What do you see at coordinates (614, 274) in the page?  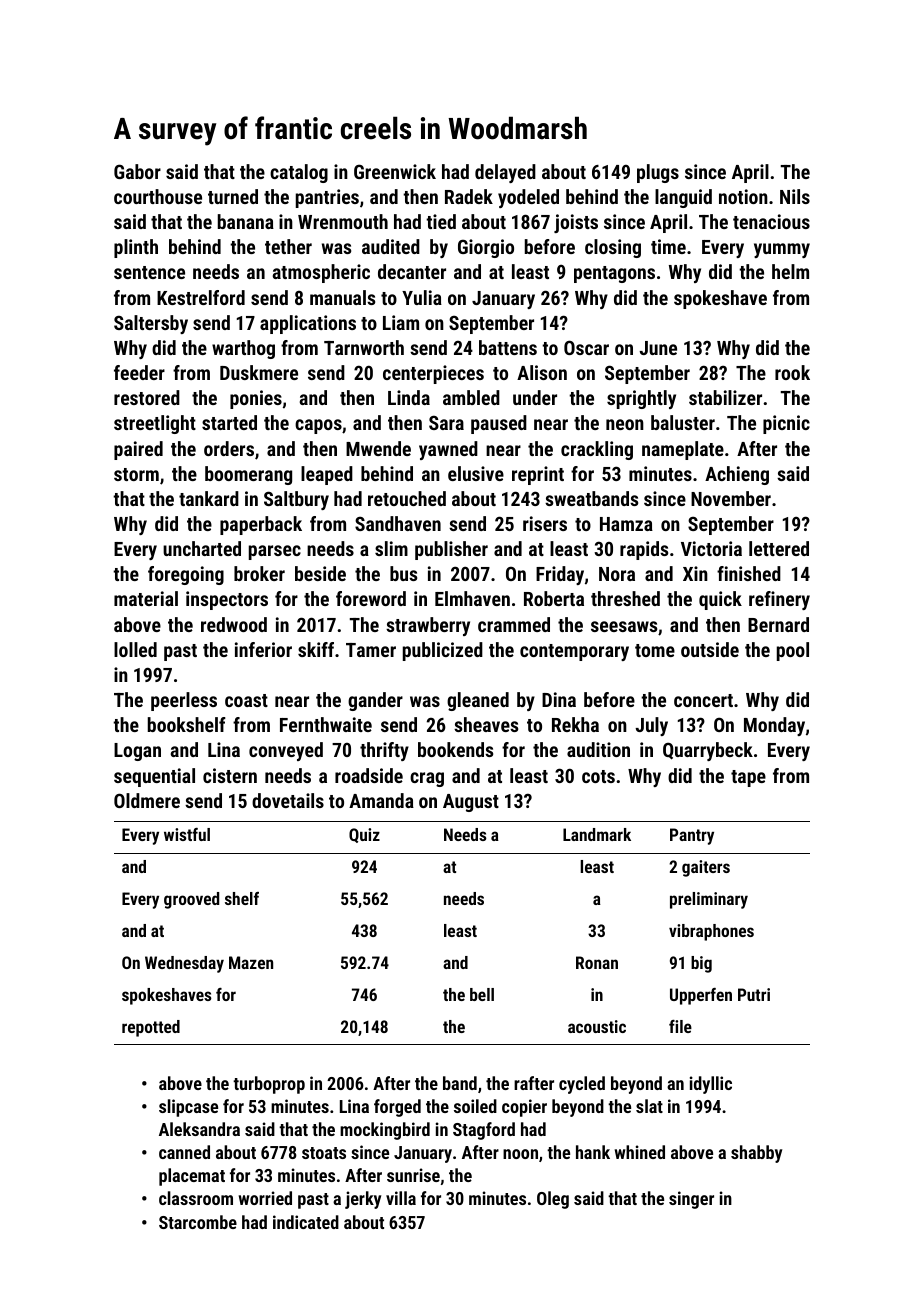 I see `pentagons` at bounding box center [614, 274].
